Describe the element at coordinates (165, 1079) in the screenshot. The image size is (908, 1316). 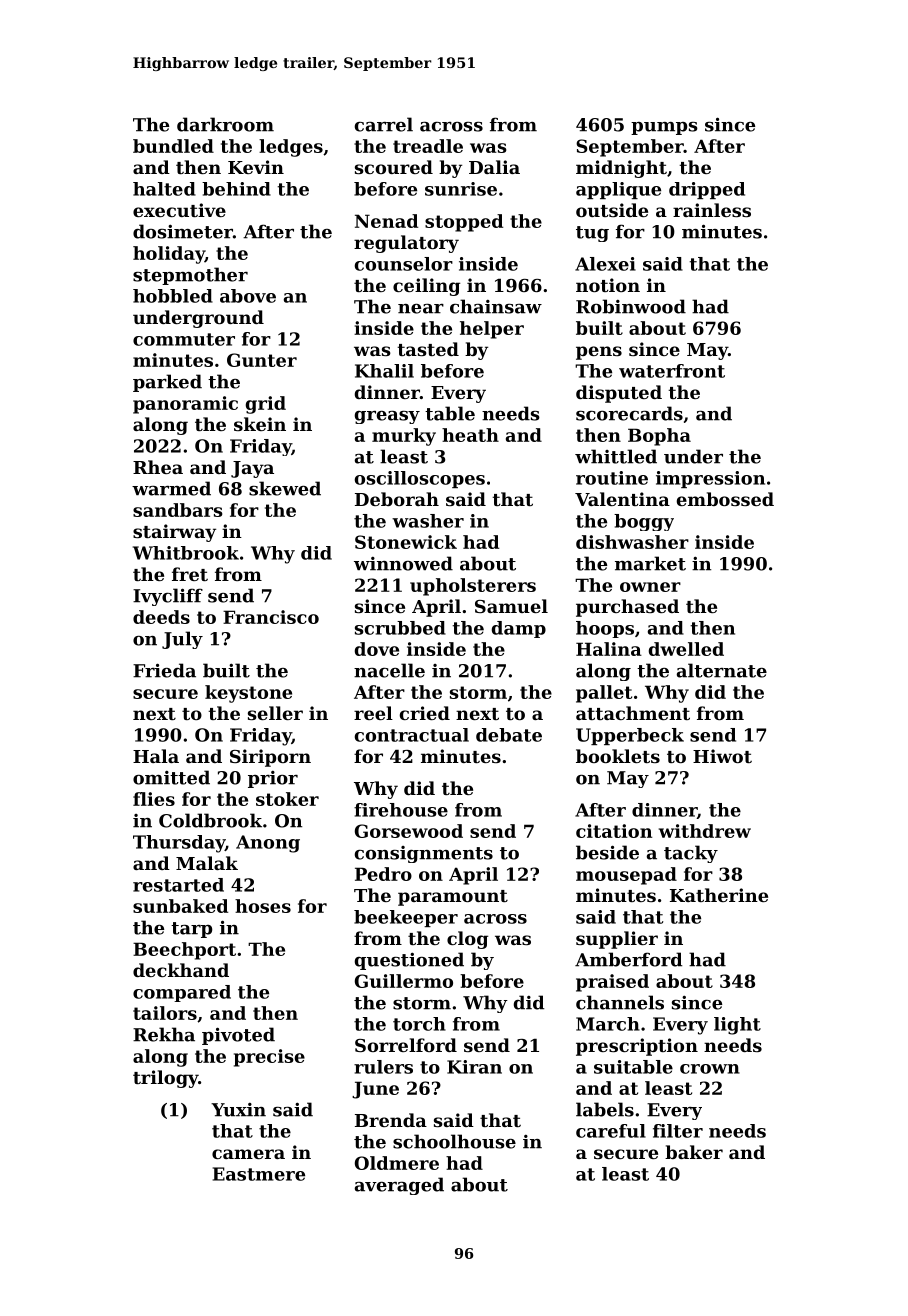
I see `trilogy` at that location.
